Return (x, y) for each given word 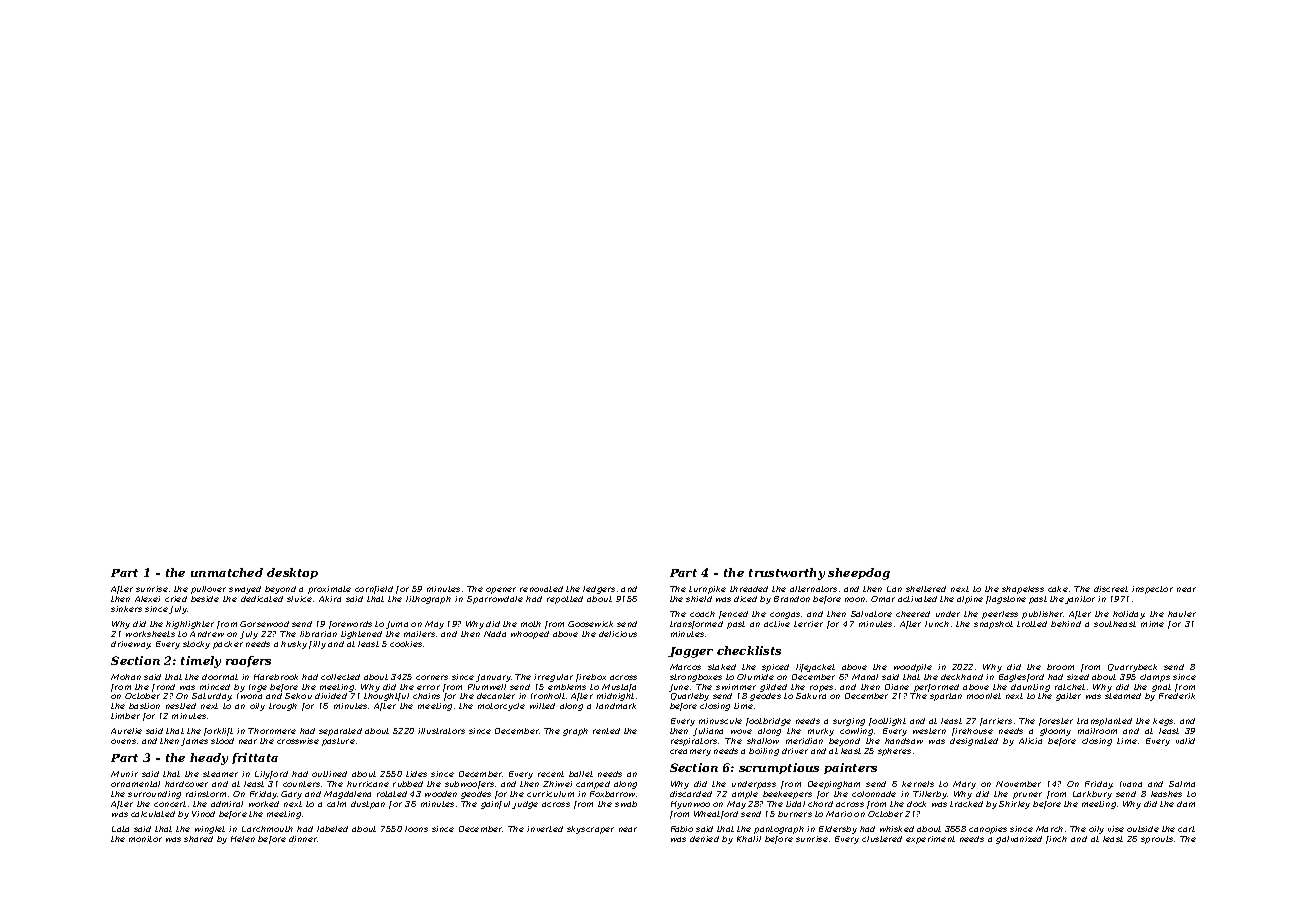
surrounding (154, 795)
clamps (1155, 678)
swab (626, 804)
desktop (292, 573)
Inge (258, 688)
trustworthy (787, 574)
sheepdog (859, 574)
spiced (775, 668)
